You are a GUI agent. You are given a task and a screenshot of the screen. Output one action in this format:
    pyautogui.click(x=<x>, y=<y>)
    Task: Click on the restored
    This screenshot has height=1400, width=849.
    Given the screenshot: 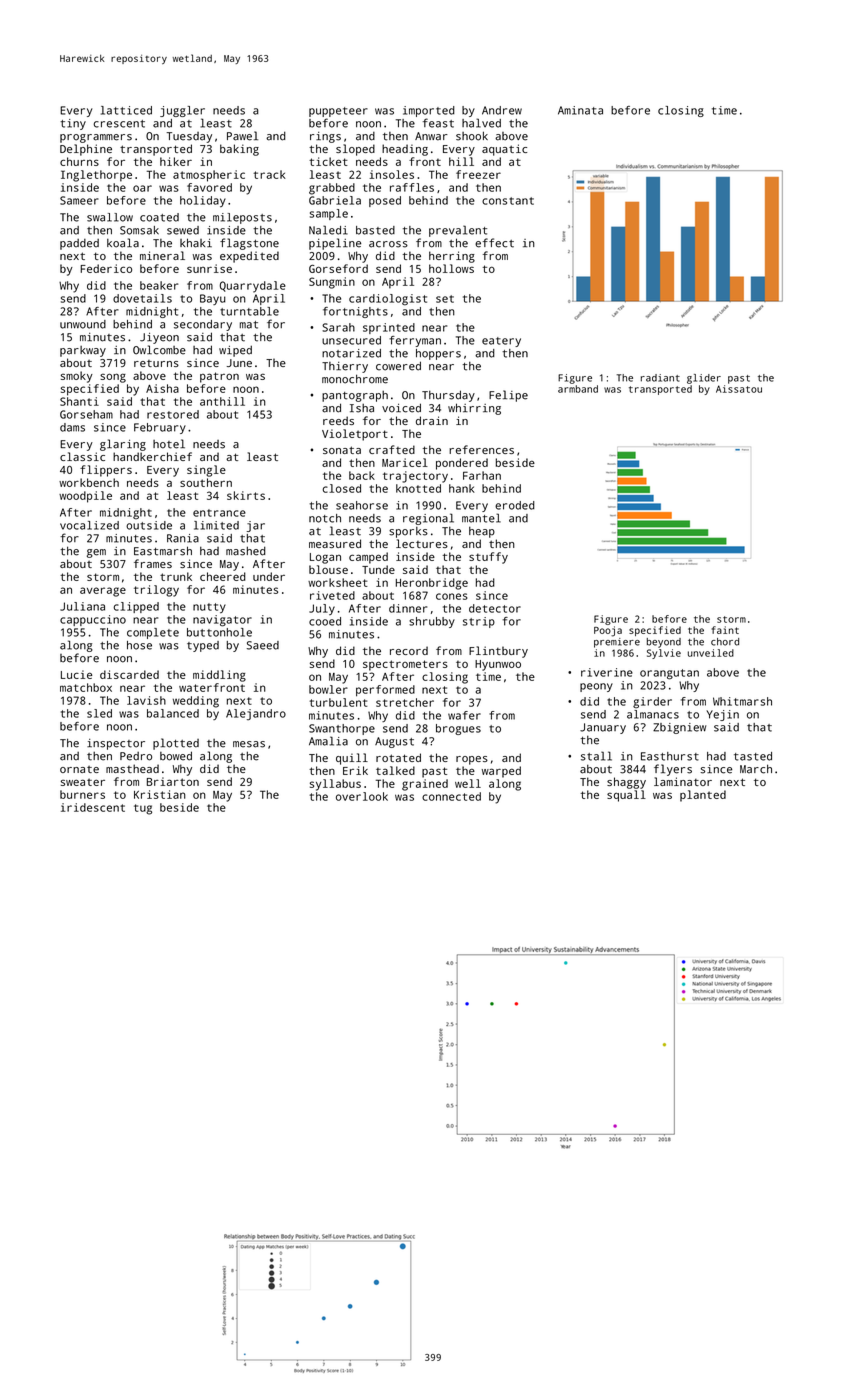 What is the action you would take?
    pyautogui.click(x=173, y=414)
